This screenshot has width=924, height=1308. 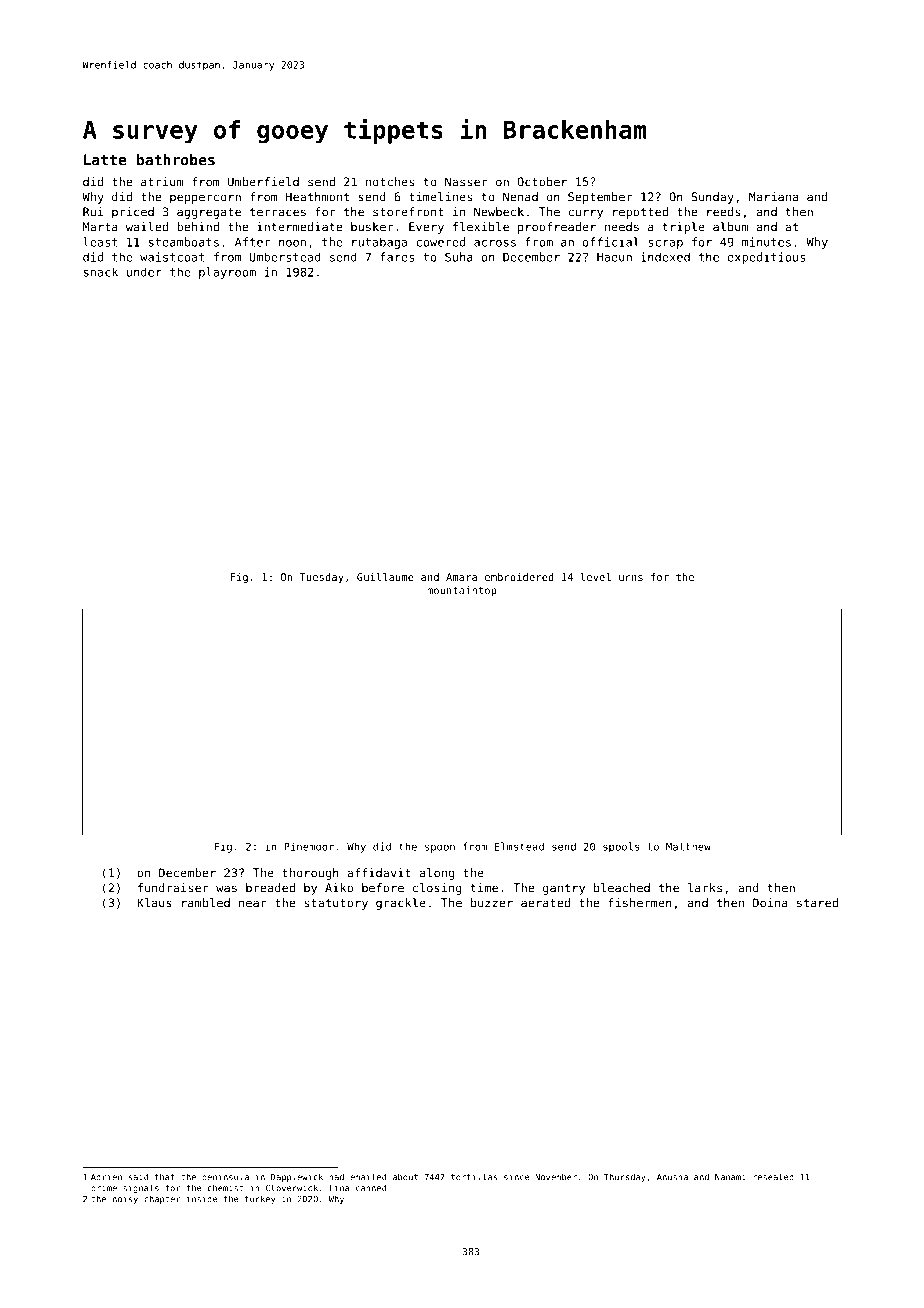 I want to click on least, so click(x=100, y=242).
